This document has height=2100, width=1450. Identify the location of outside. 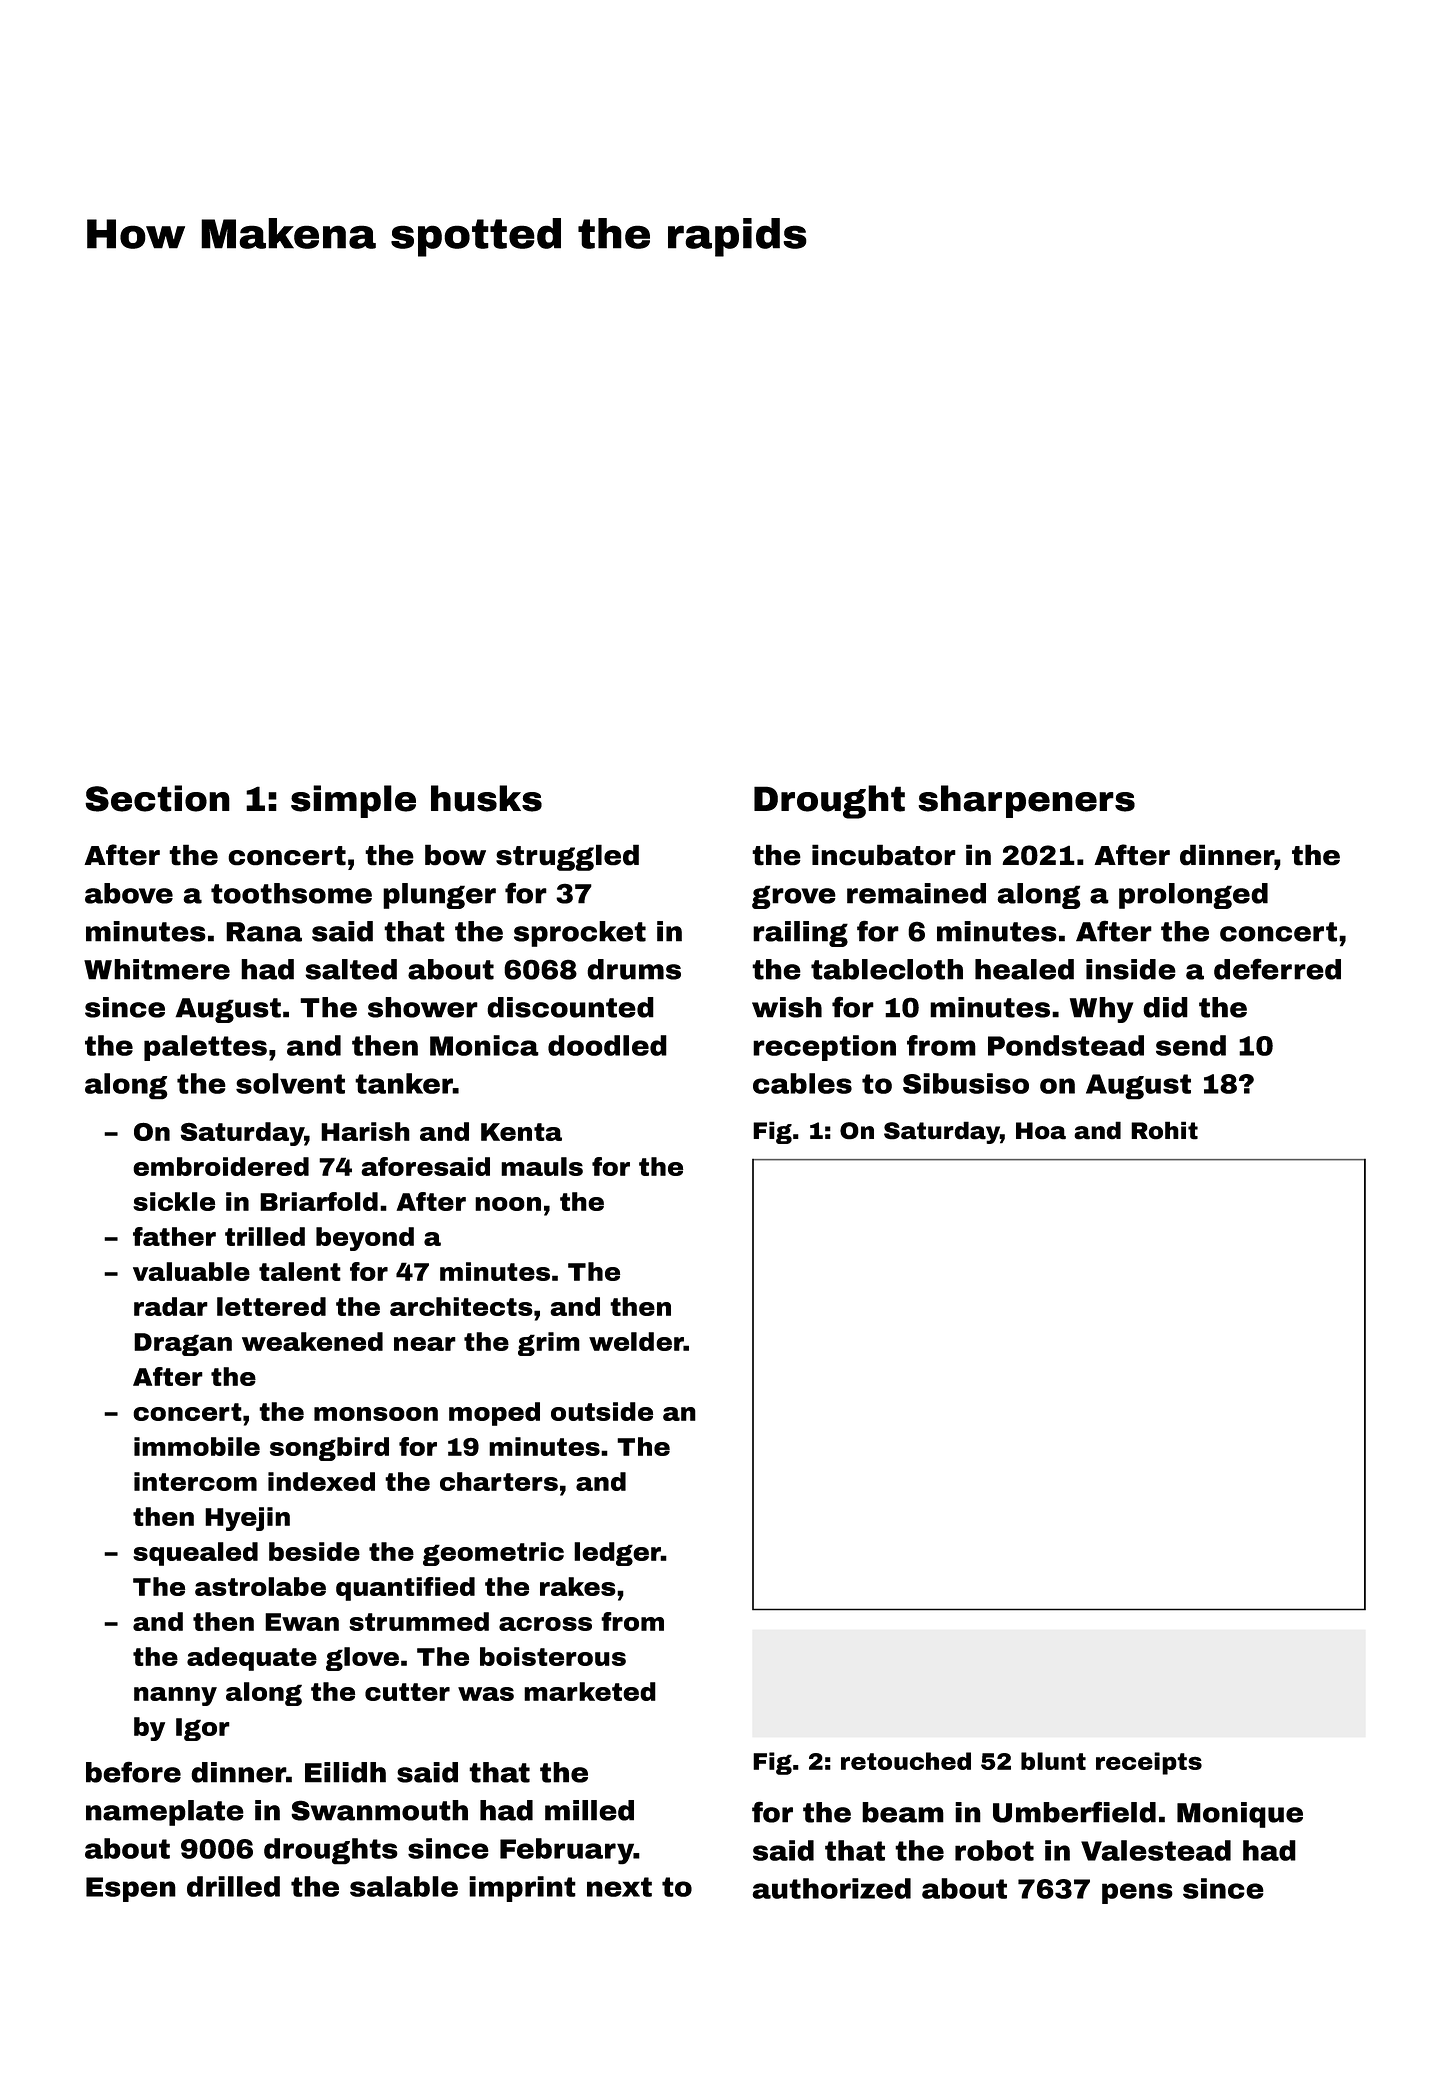
(602, 1411).
